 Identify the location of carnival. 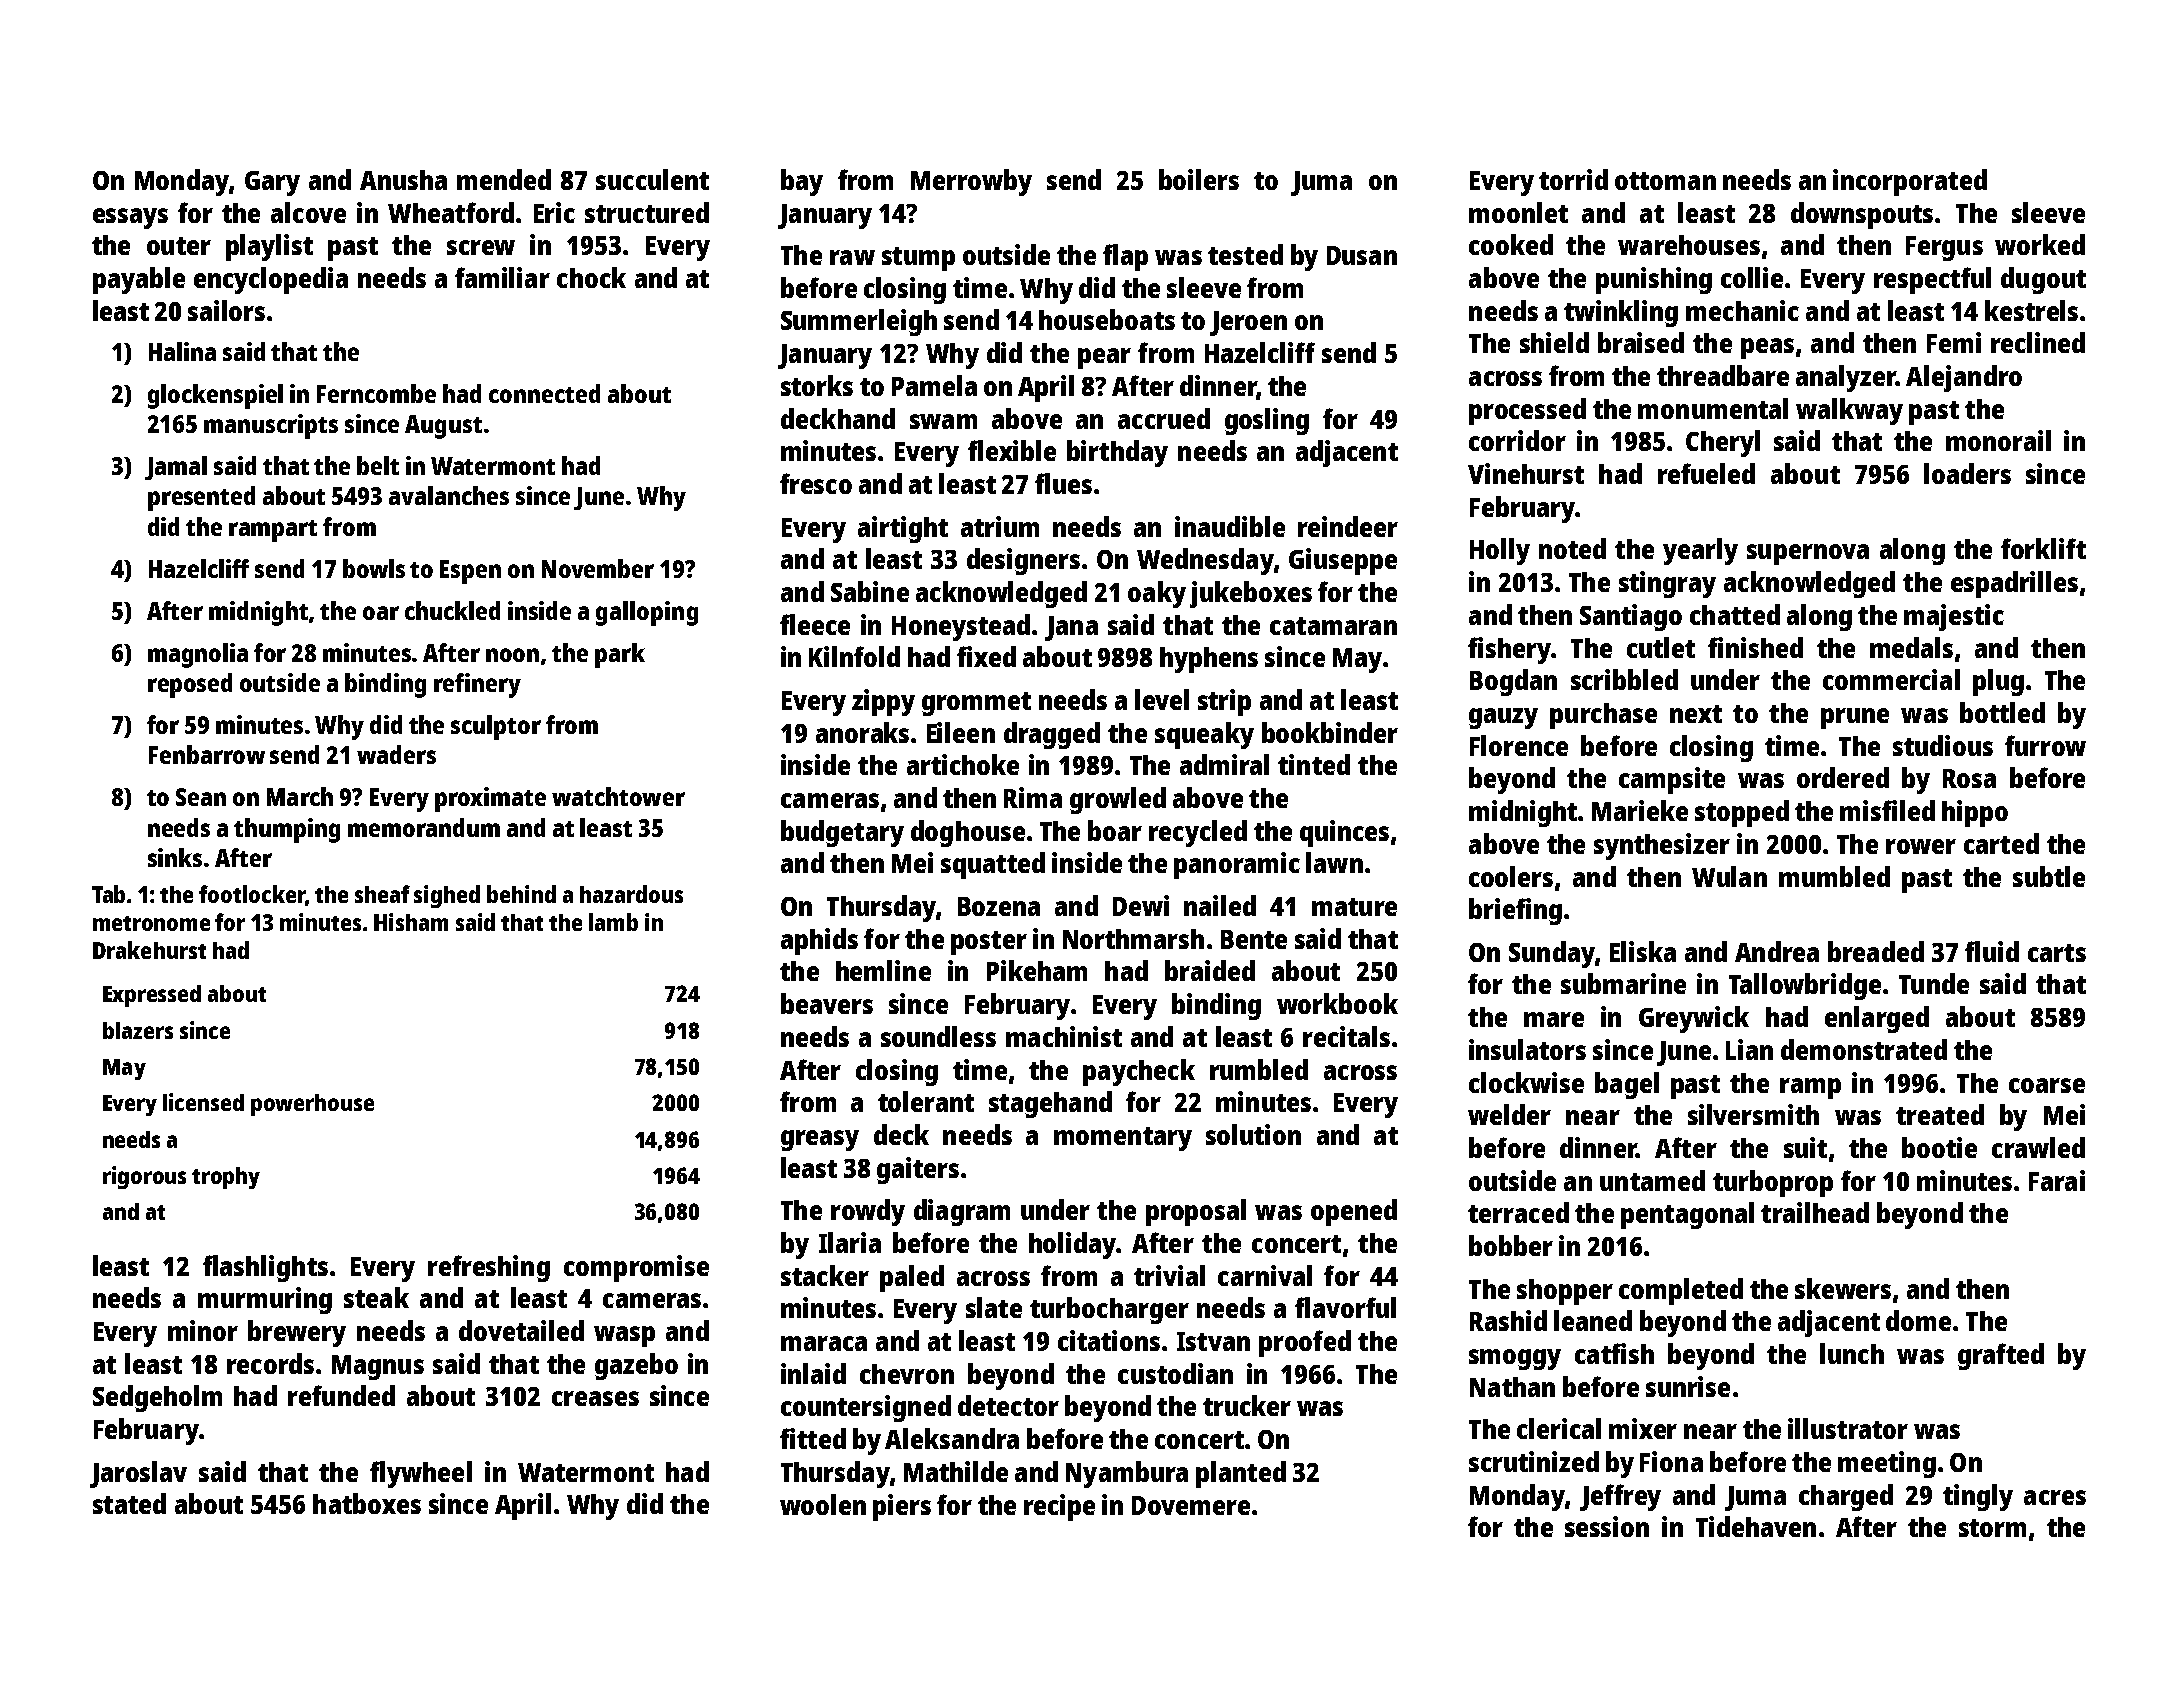
(1265, 1275).
